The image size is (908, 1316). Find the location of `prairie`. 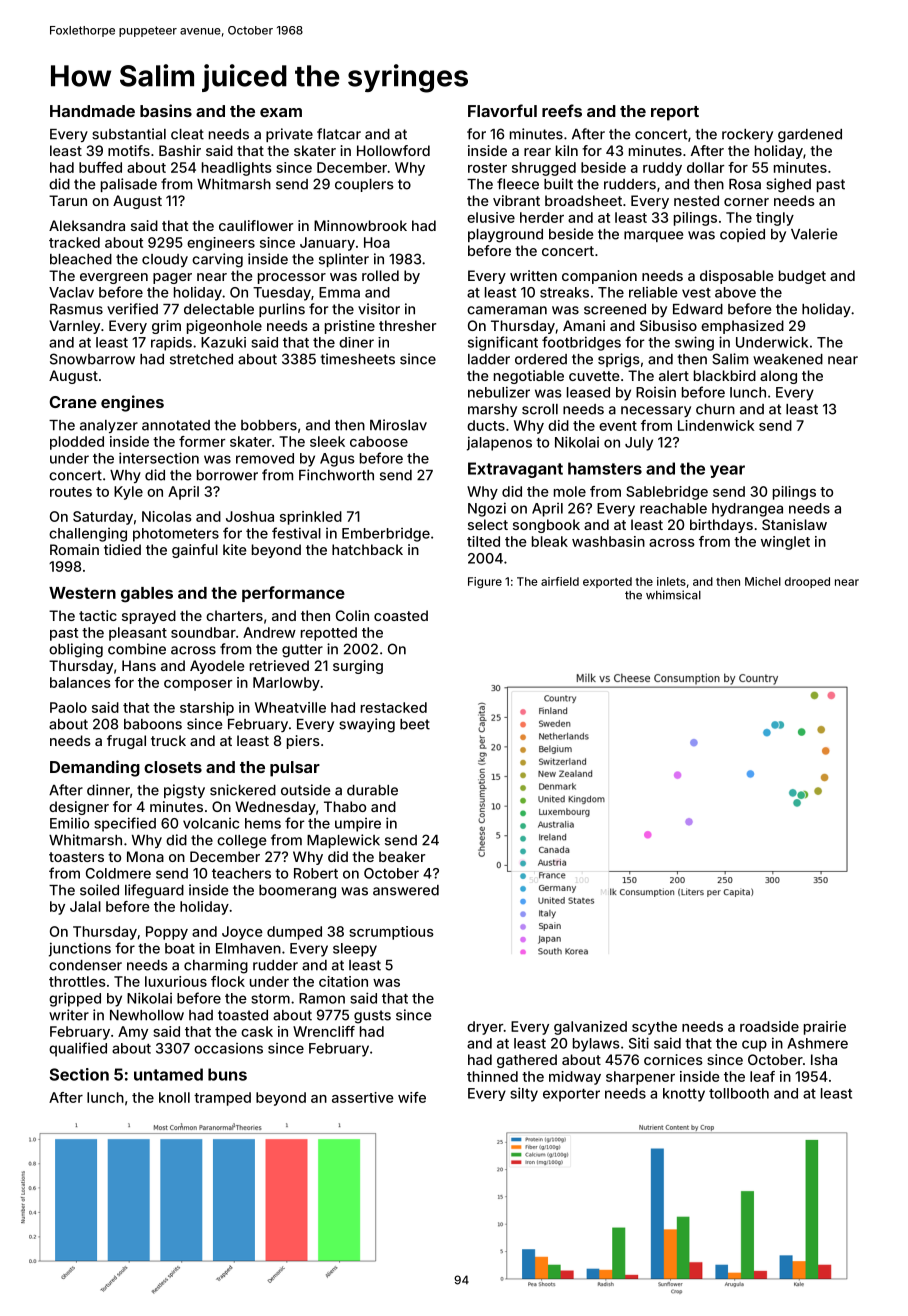

prairie is located at coordinates (825, 1028).
